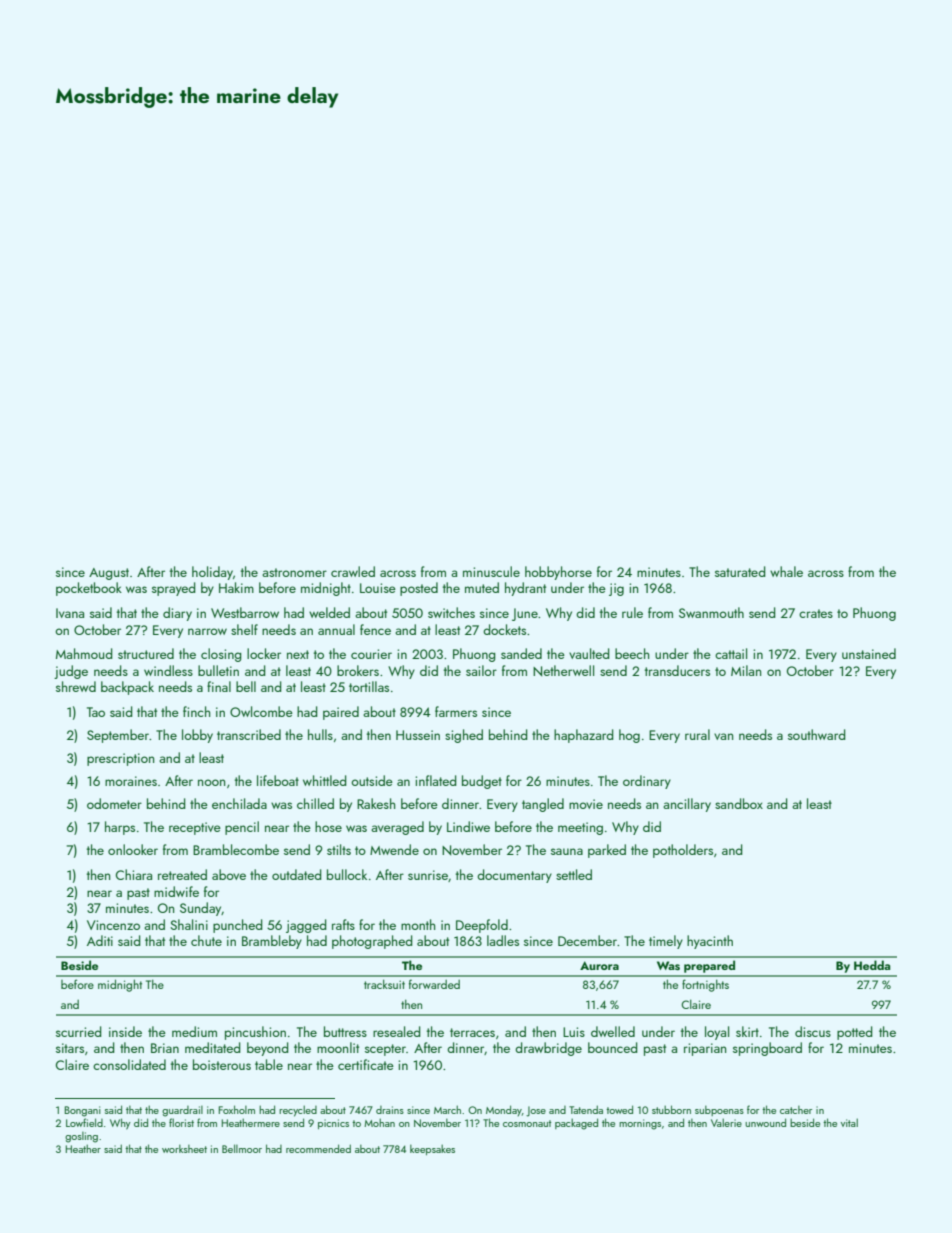 The height and width of the screenshot is (1233, 952). I want to click on farmers, so click(456, 711).
